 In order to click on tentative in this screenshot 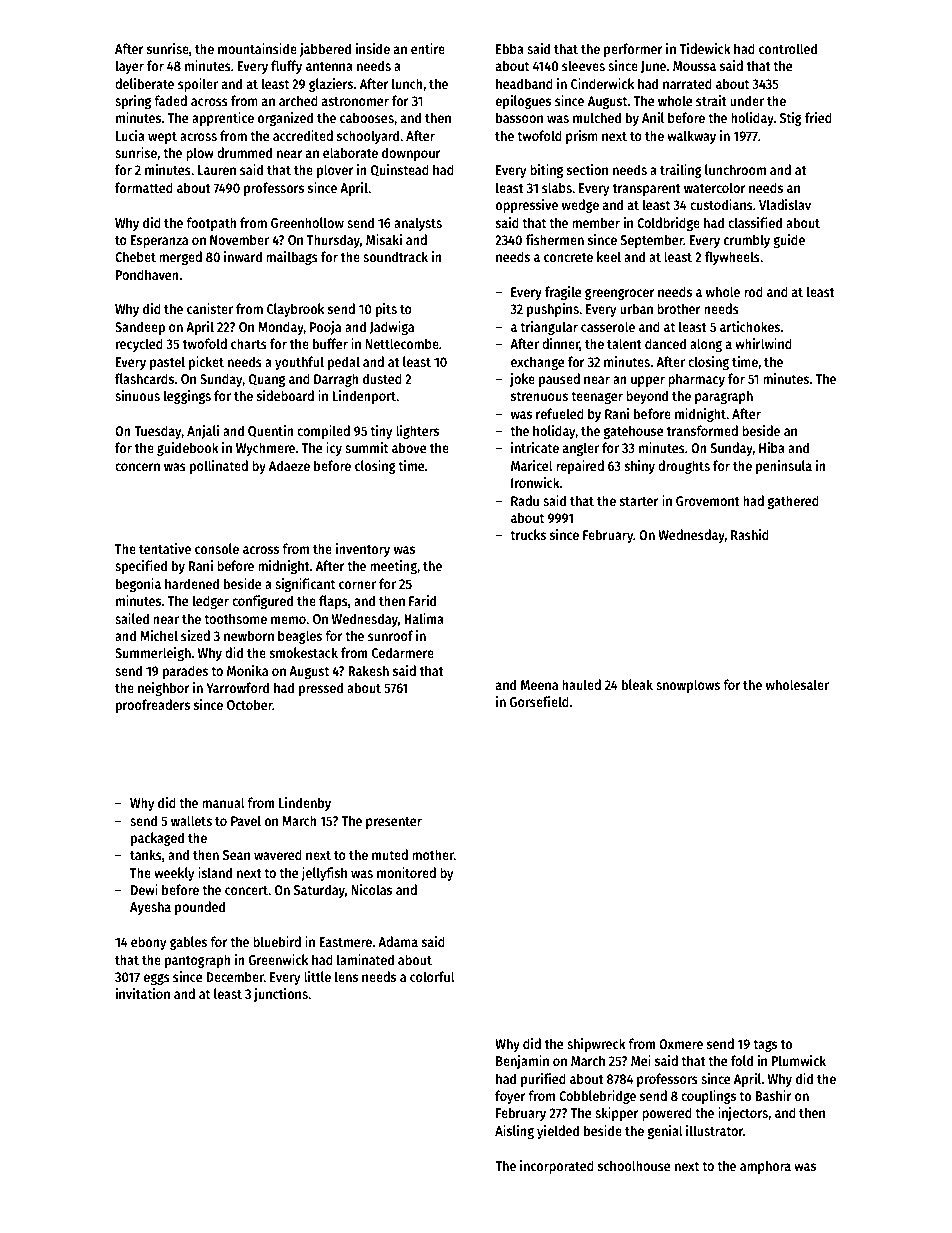, I will do `click(165, 548)`.
